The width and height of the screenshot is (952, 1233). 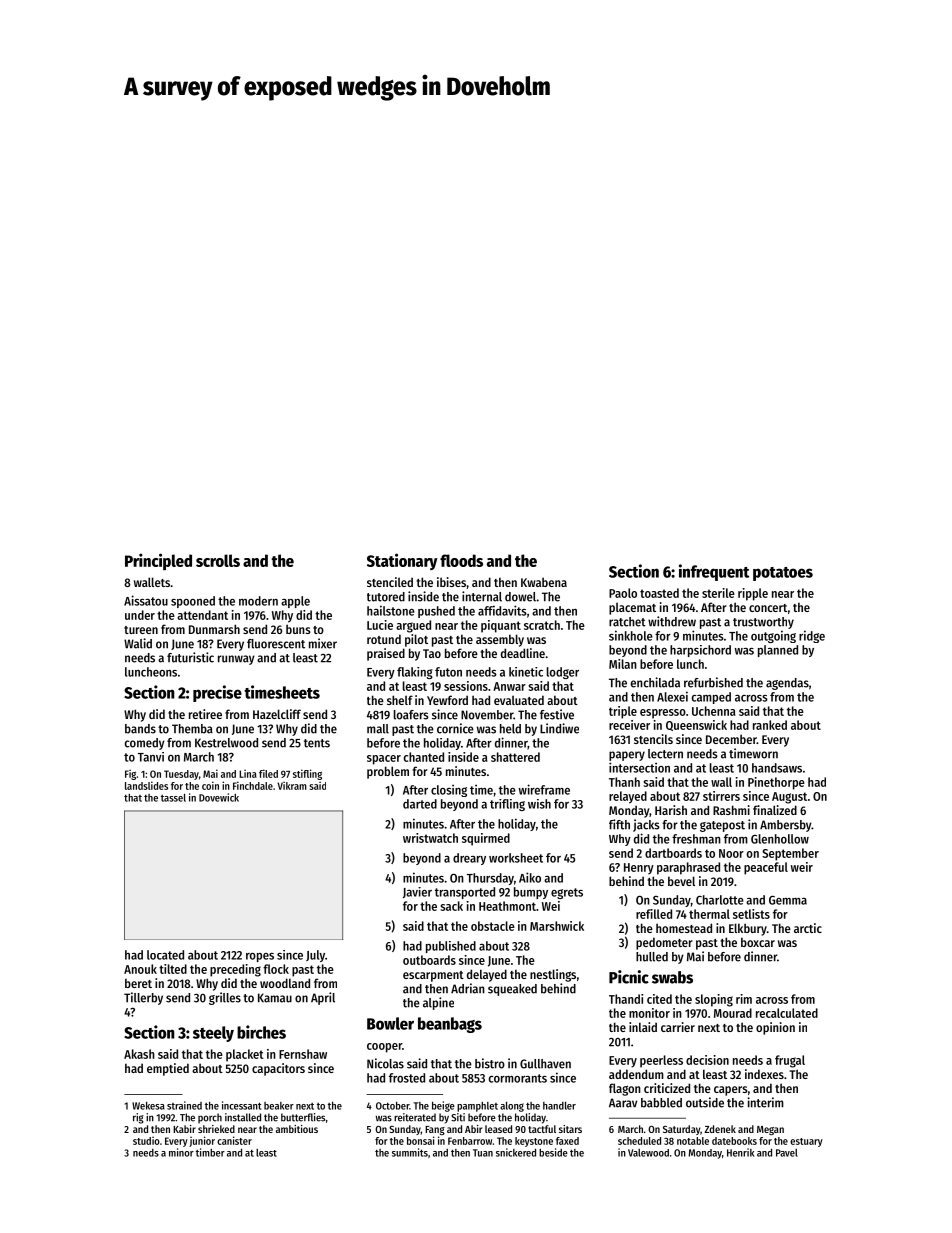 I want to click on argued, so click(x=413, y=626).
